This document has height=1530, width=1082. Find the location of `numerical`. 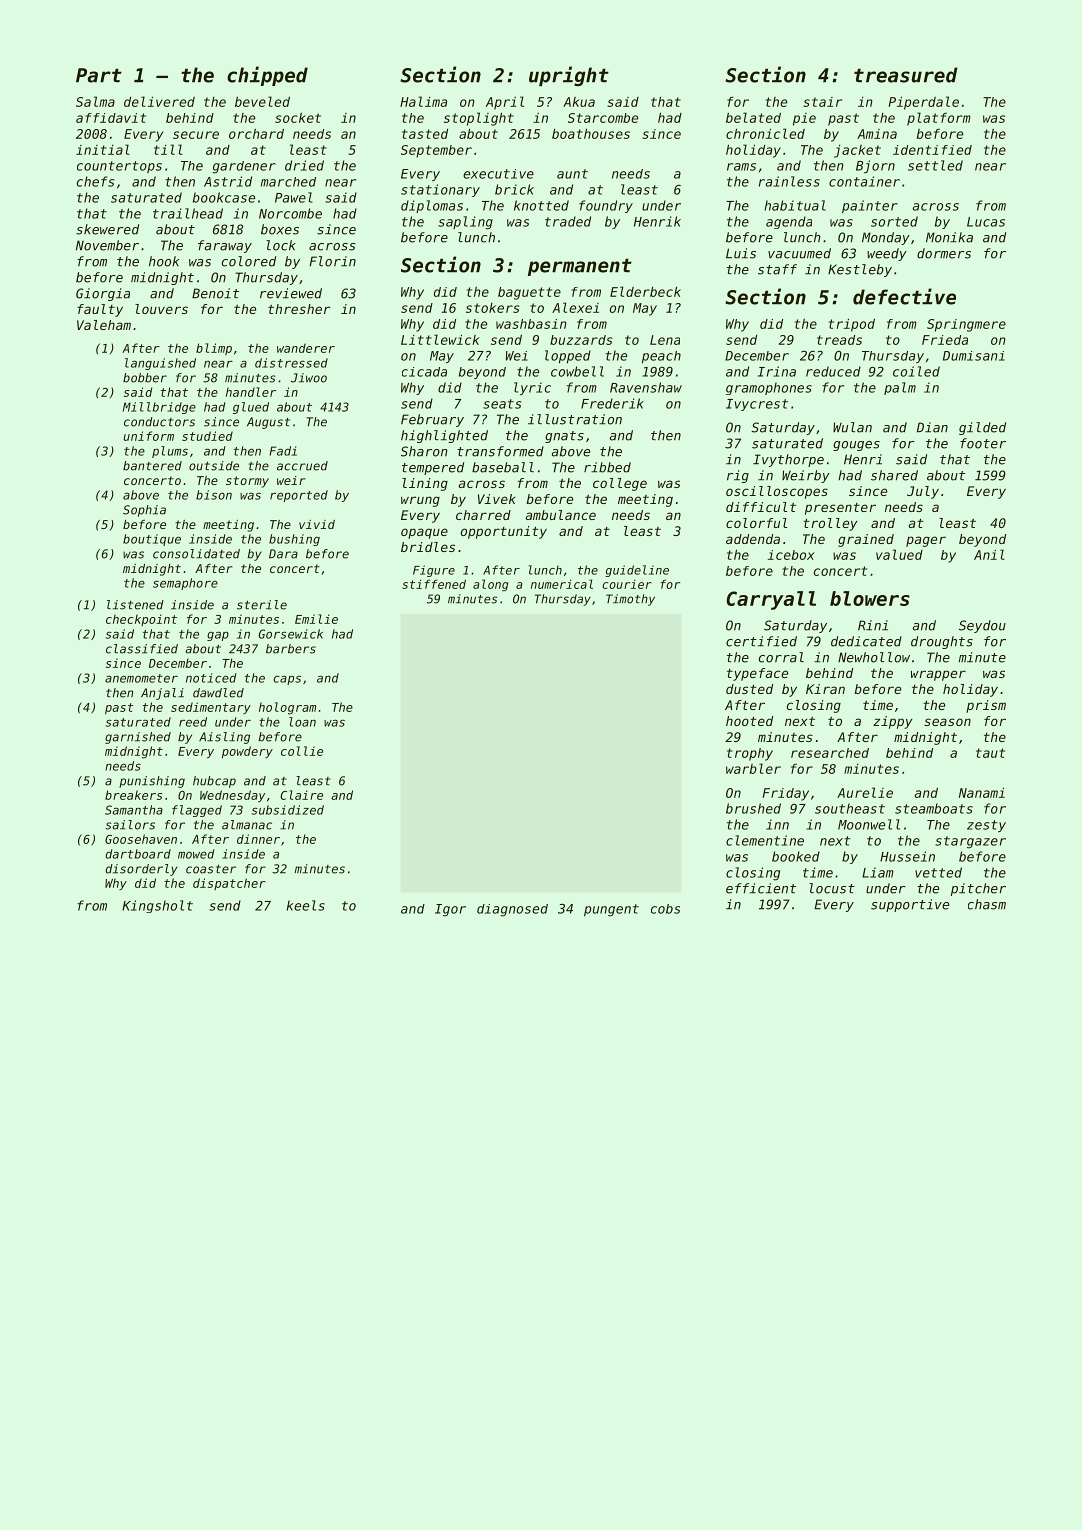

numerical is located at coordinates (562, 584).
